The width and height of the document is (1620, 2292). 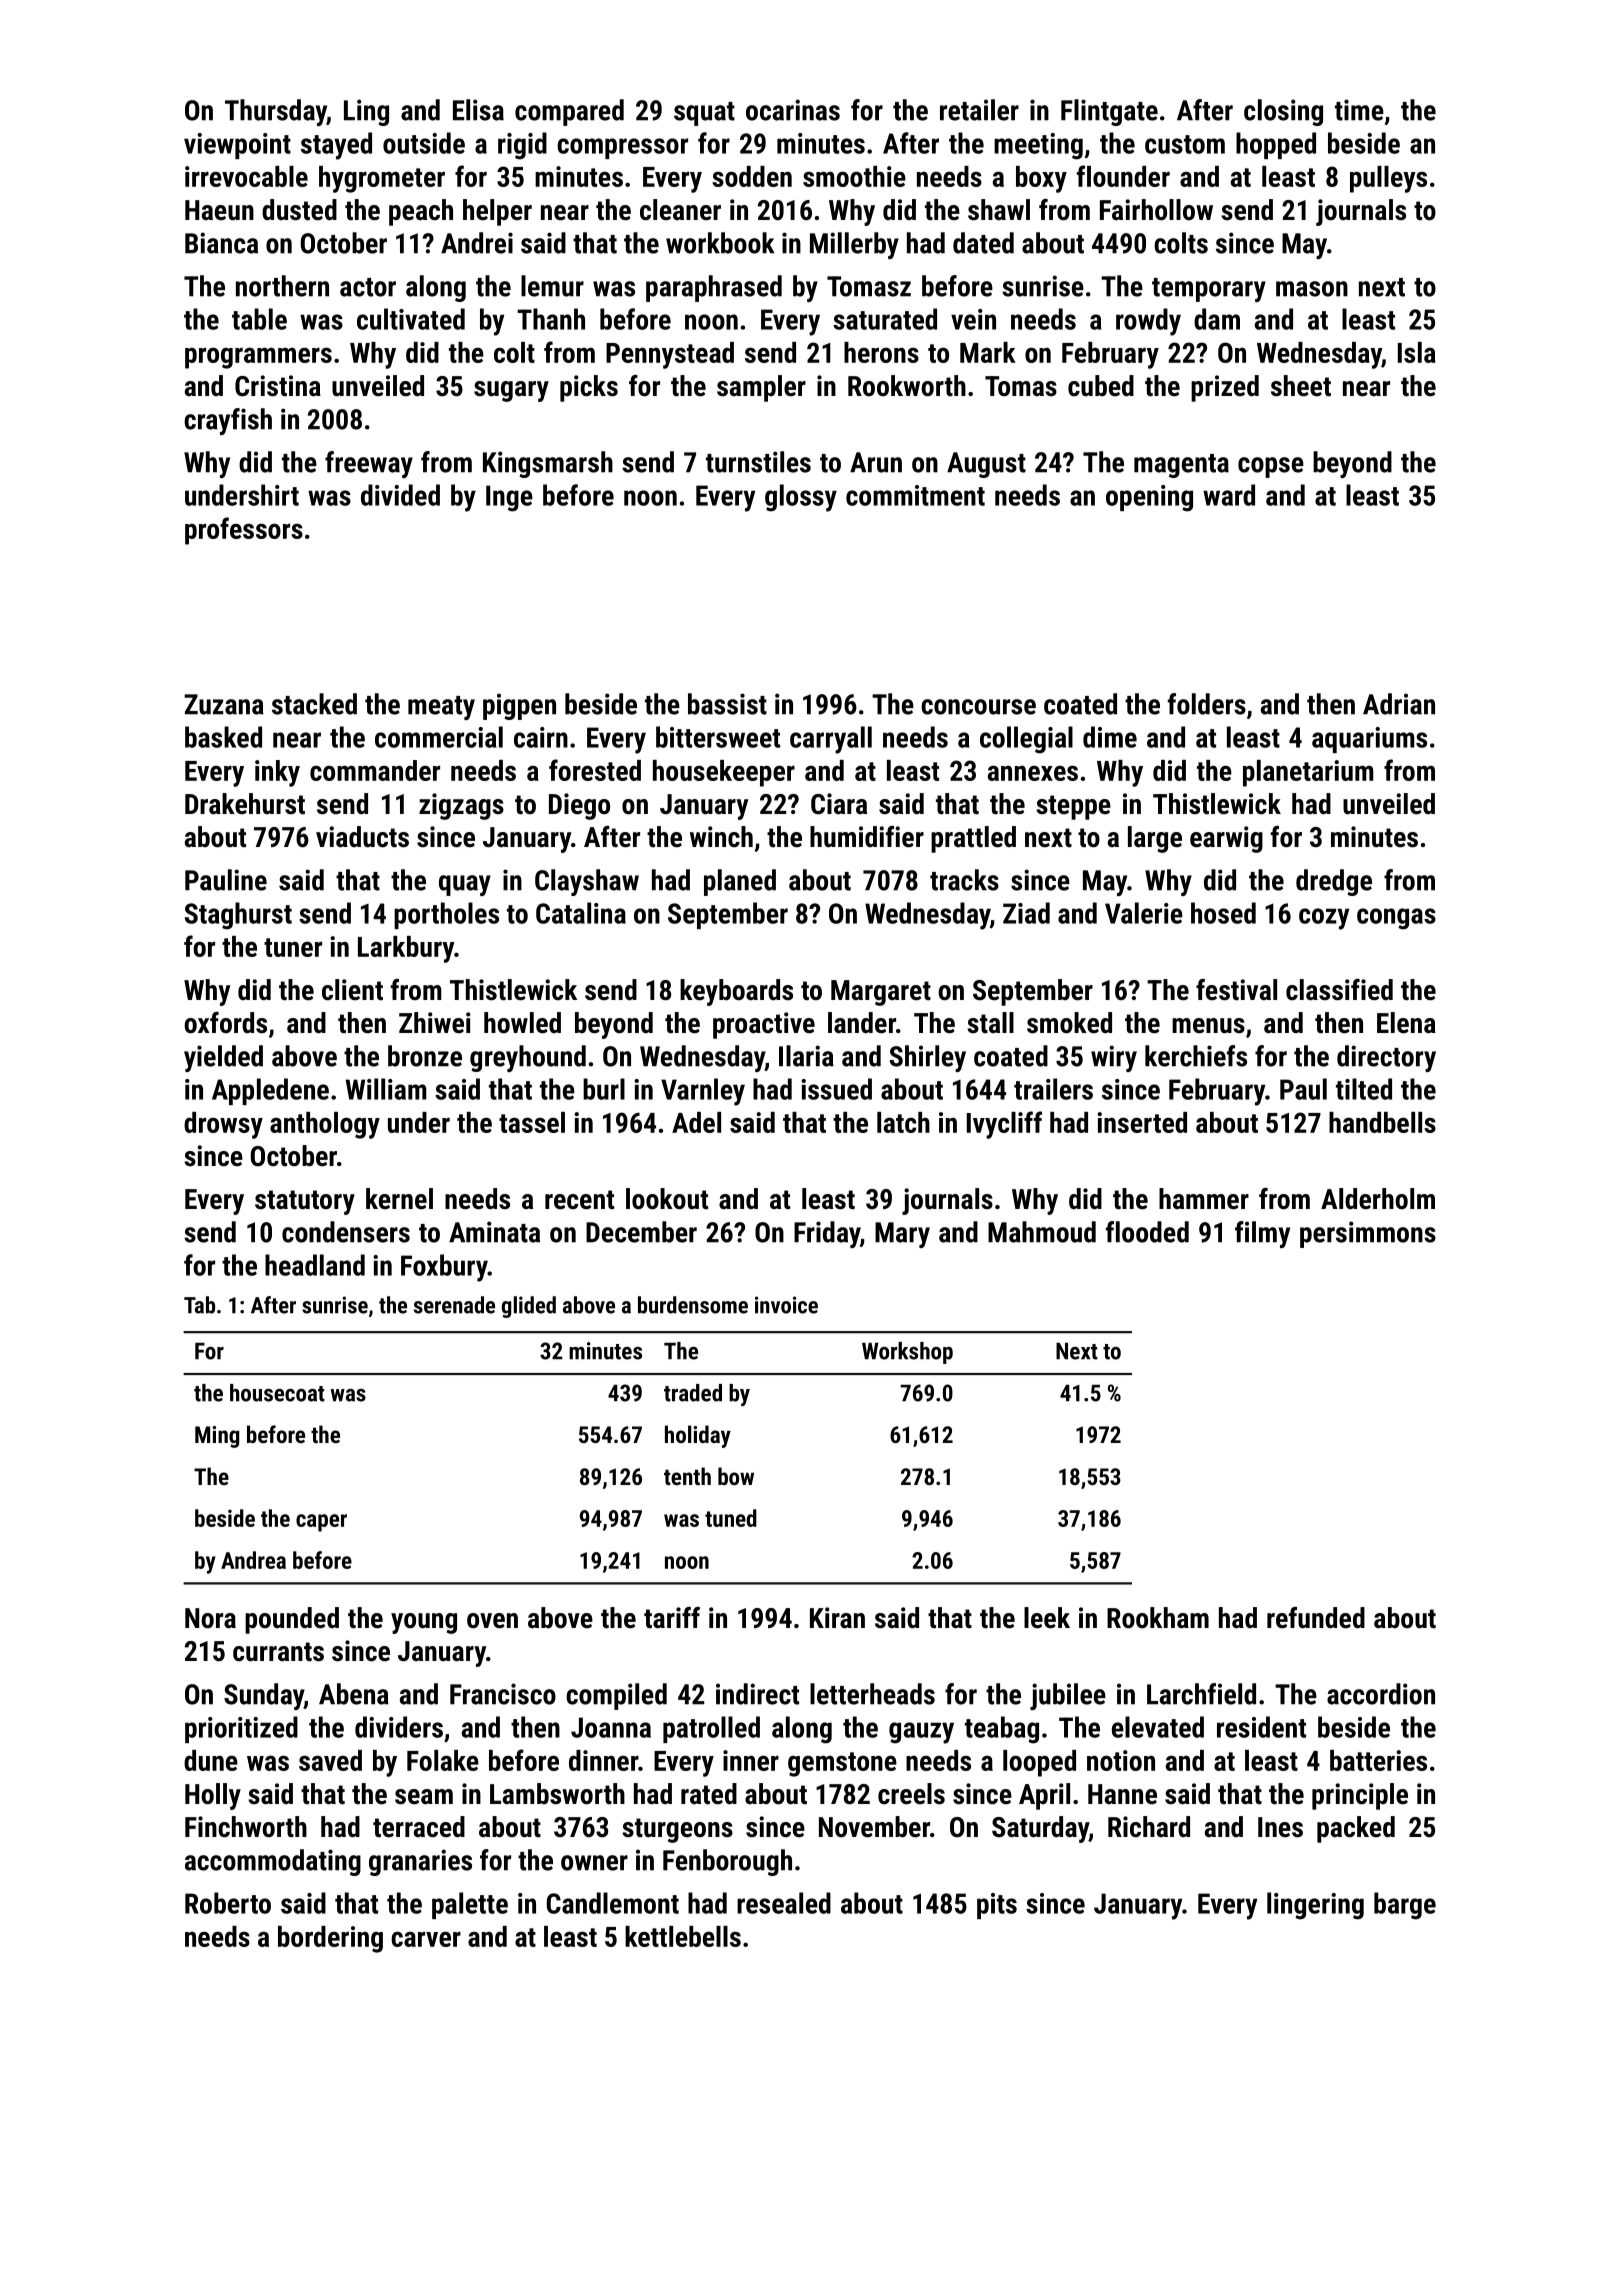 What do you see at coordinates (1204, 1199) in the document?
I see `hammer` at bounding box center [1204, 1199].
